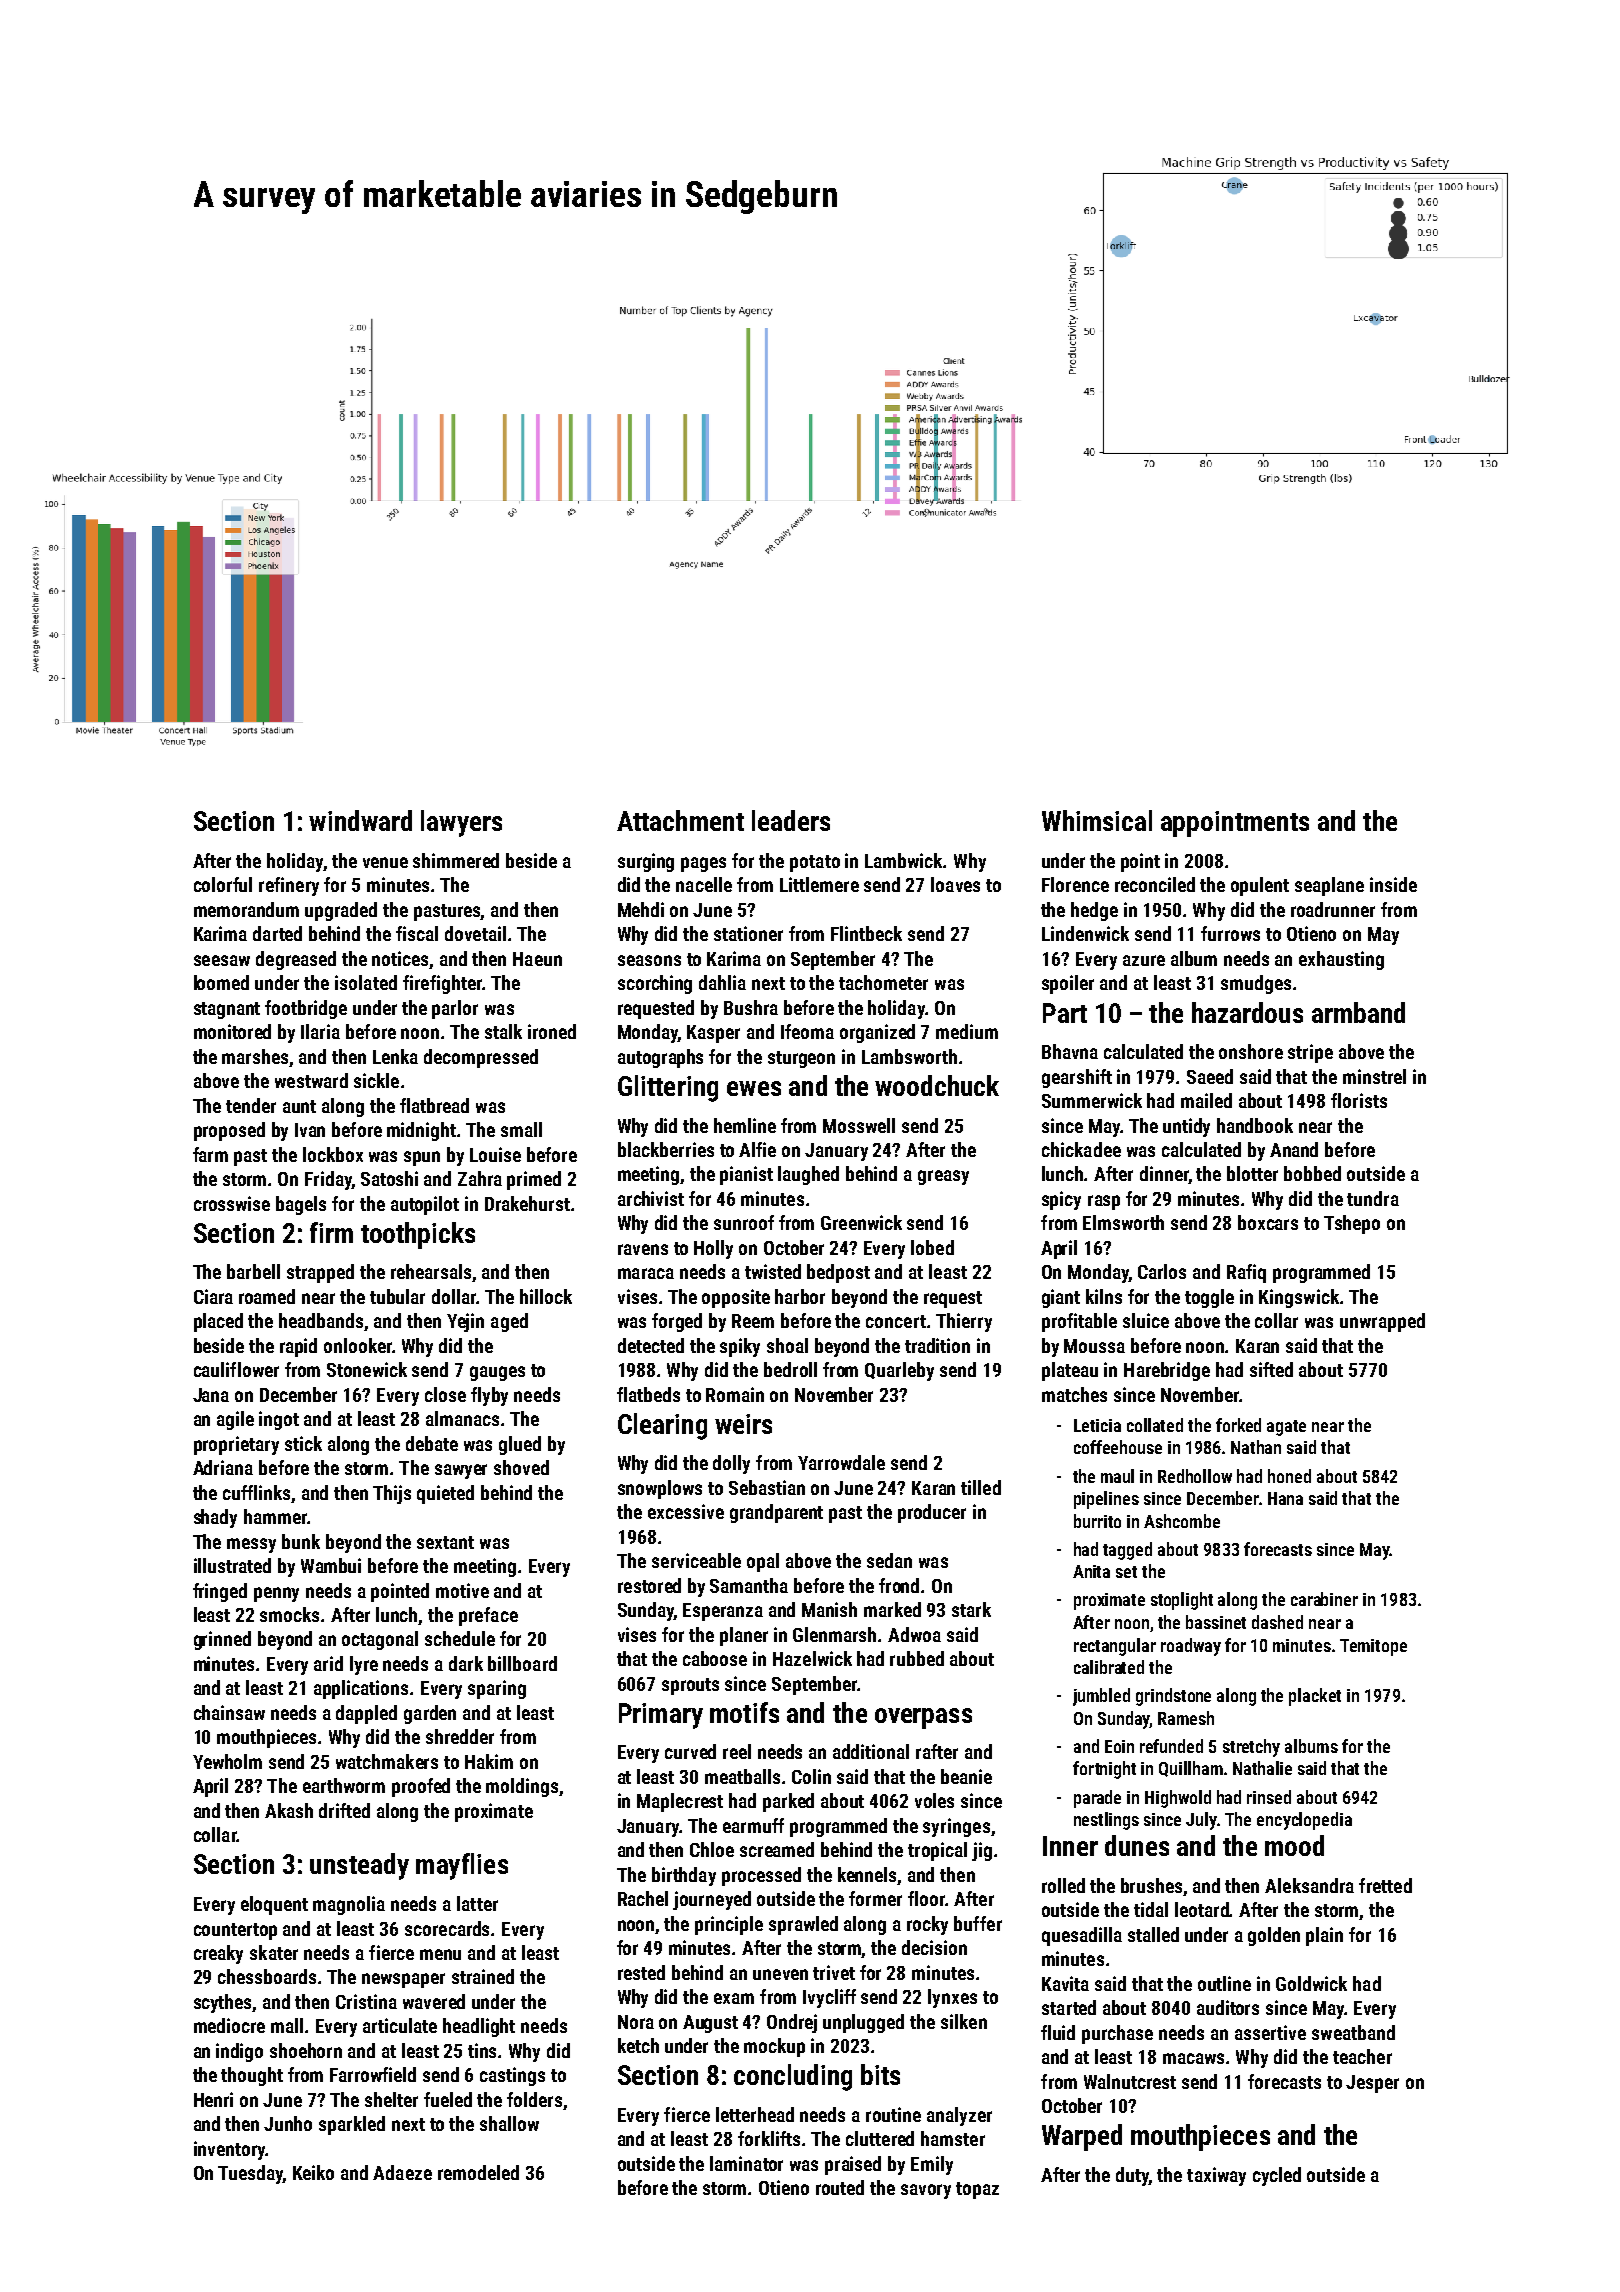 Image resolution: width=1620 pixels, height=2292 pixels. I want to click on Lindenwick, so click(1085, 933).
